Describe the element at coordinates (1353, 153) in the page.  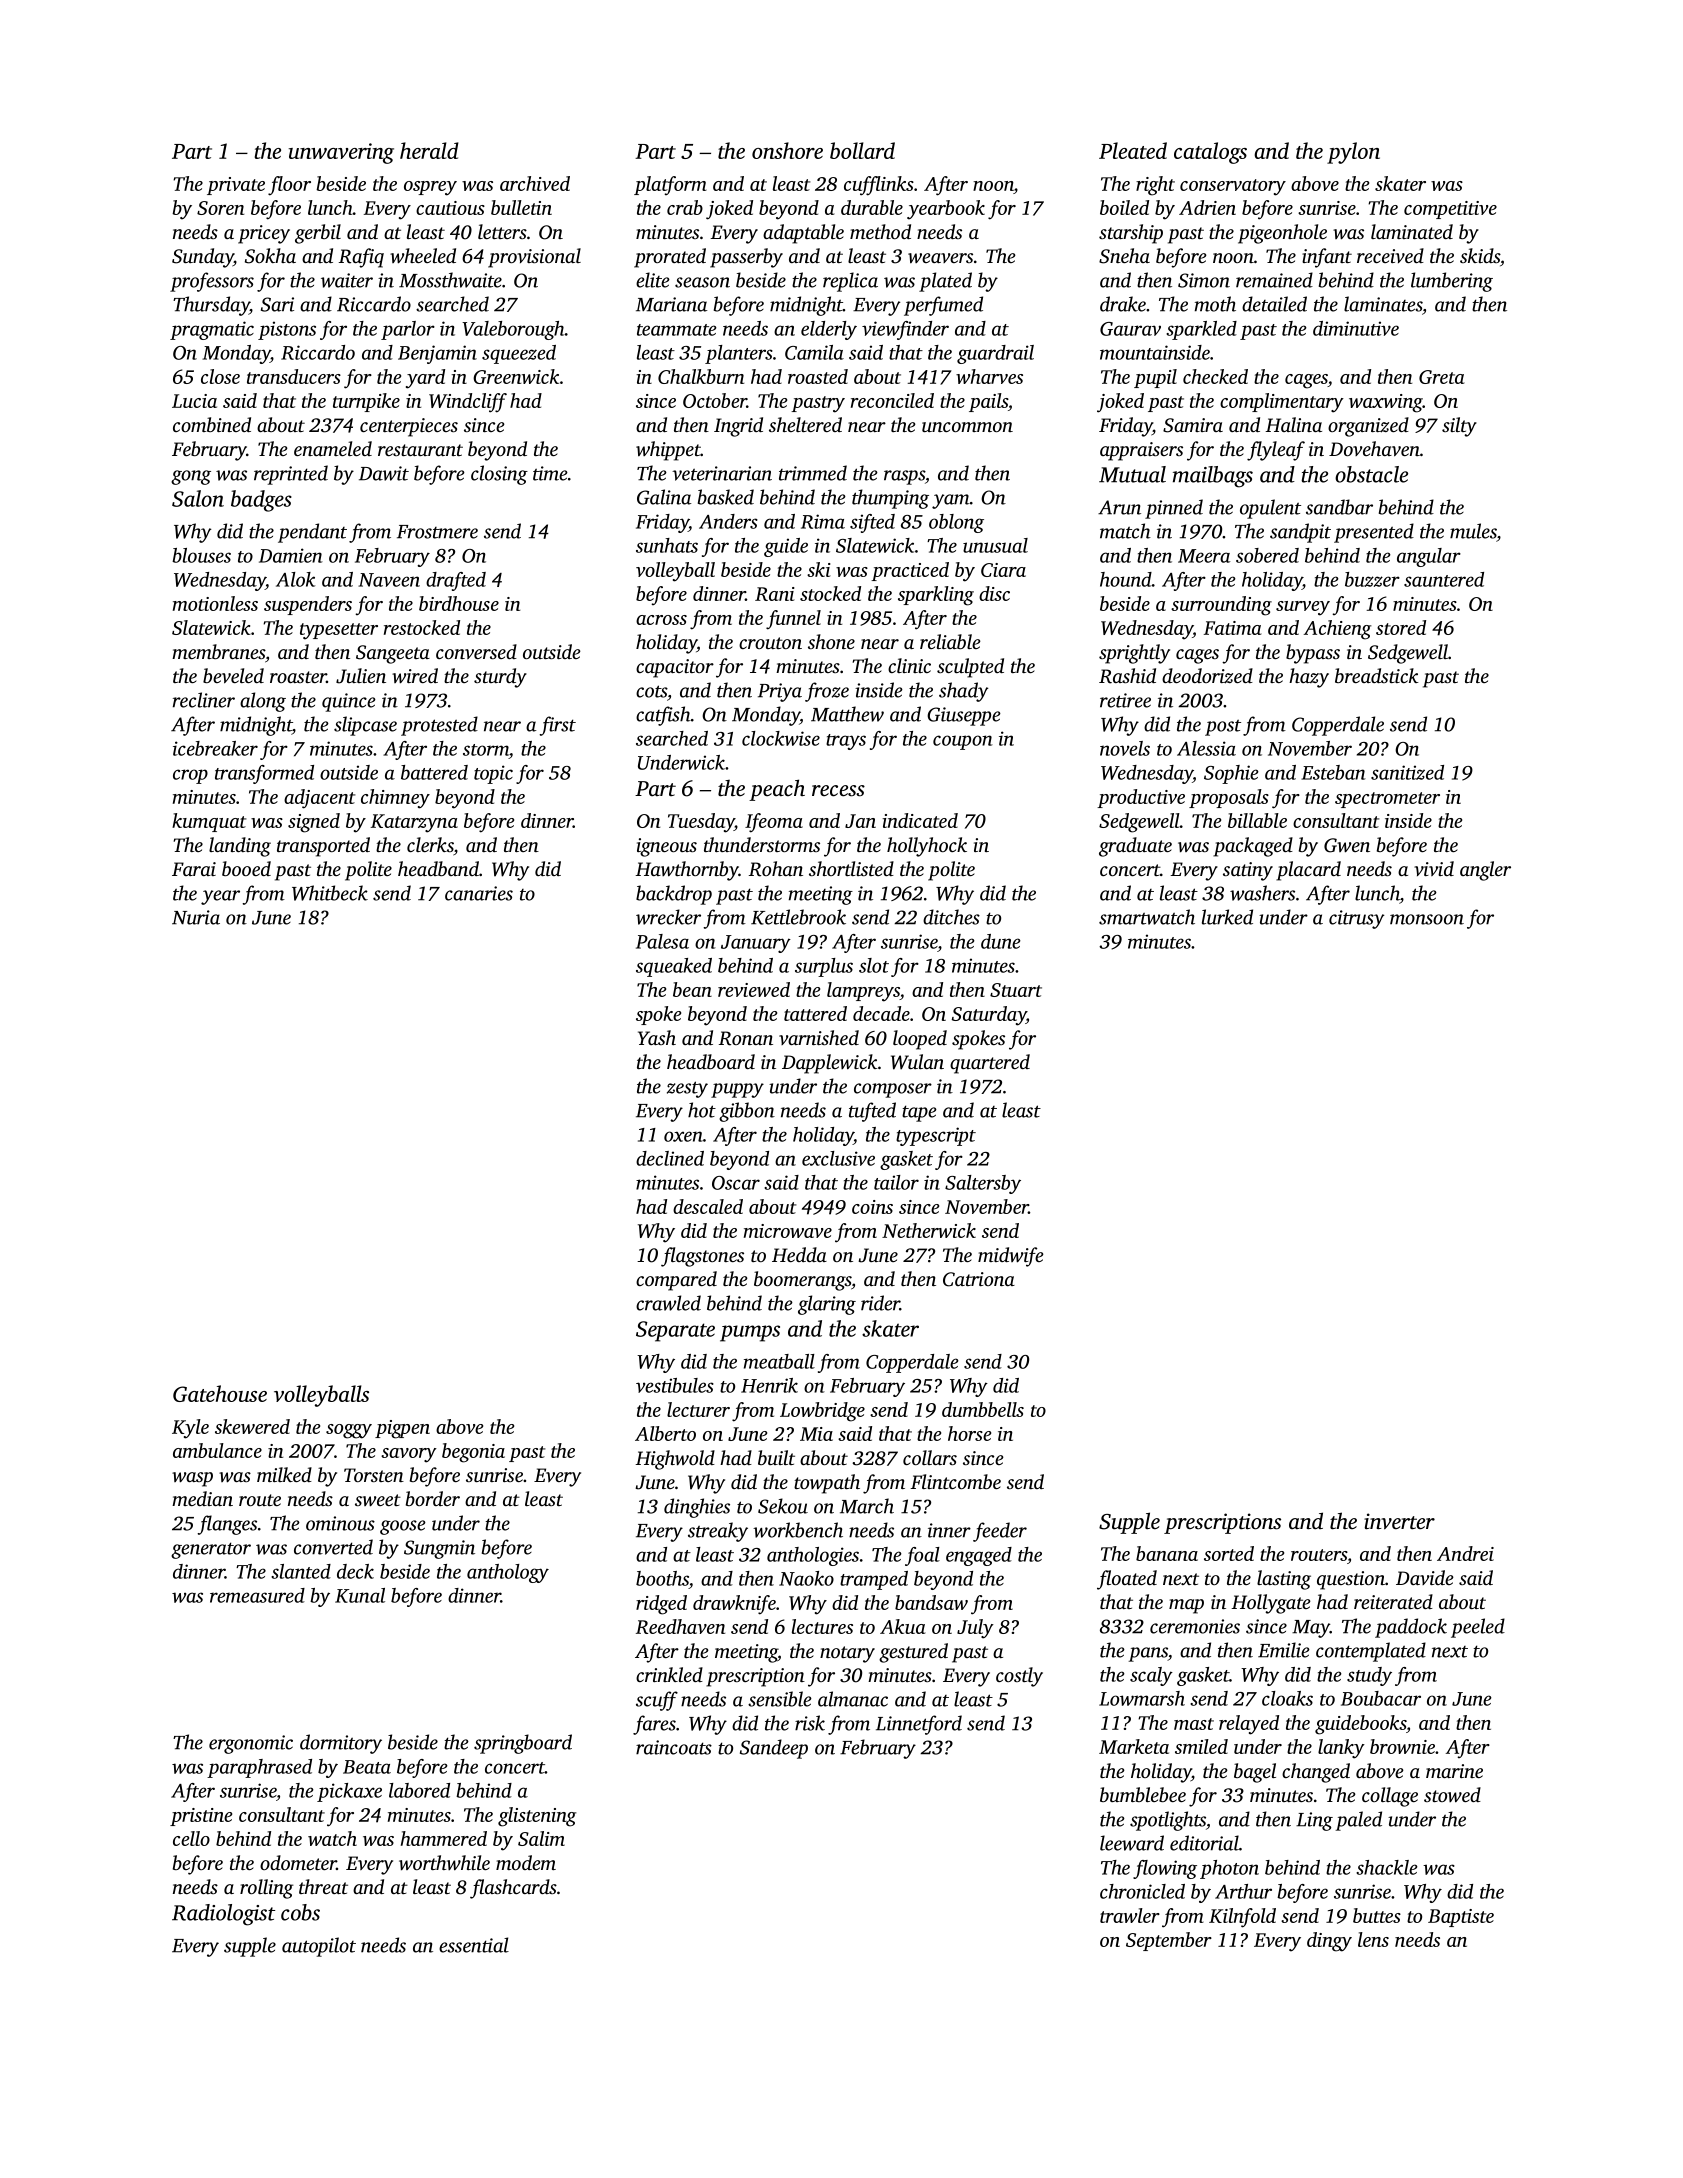
I see `pylon` at that location.
